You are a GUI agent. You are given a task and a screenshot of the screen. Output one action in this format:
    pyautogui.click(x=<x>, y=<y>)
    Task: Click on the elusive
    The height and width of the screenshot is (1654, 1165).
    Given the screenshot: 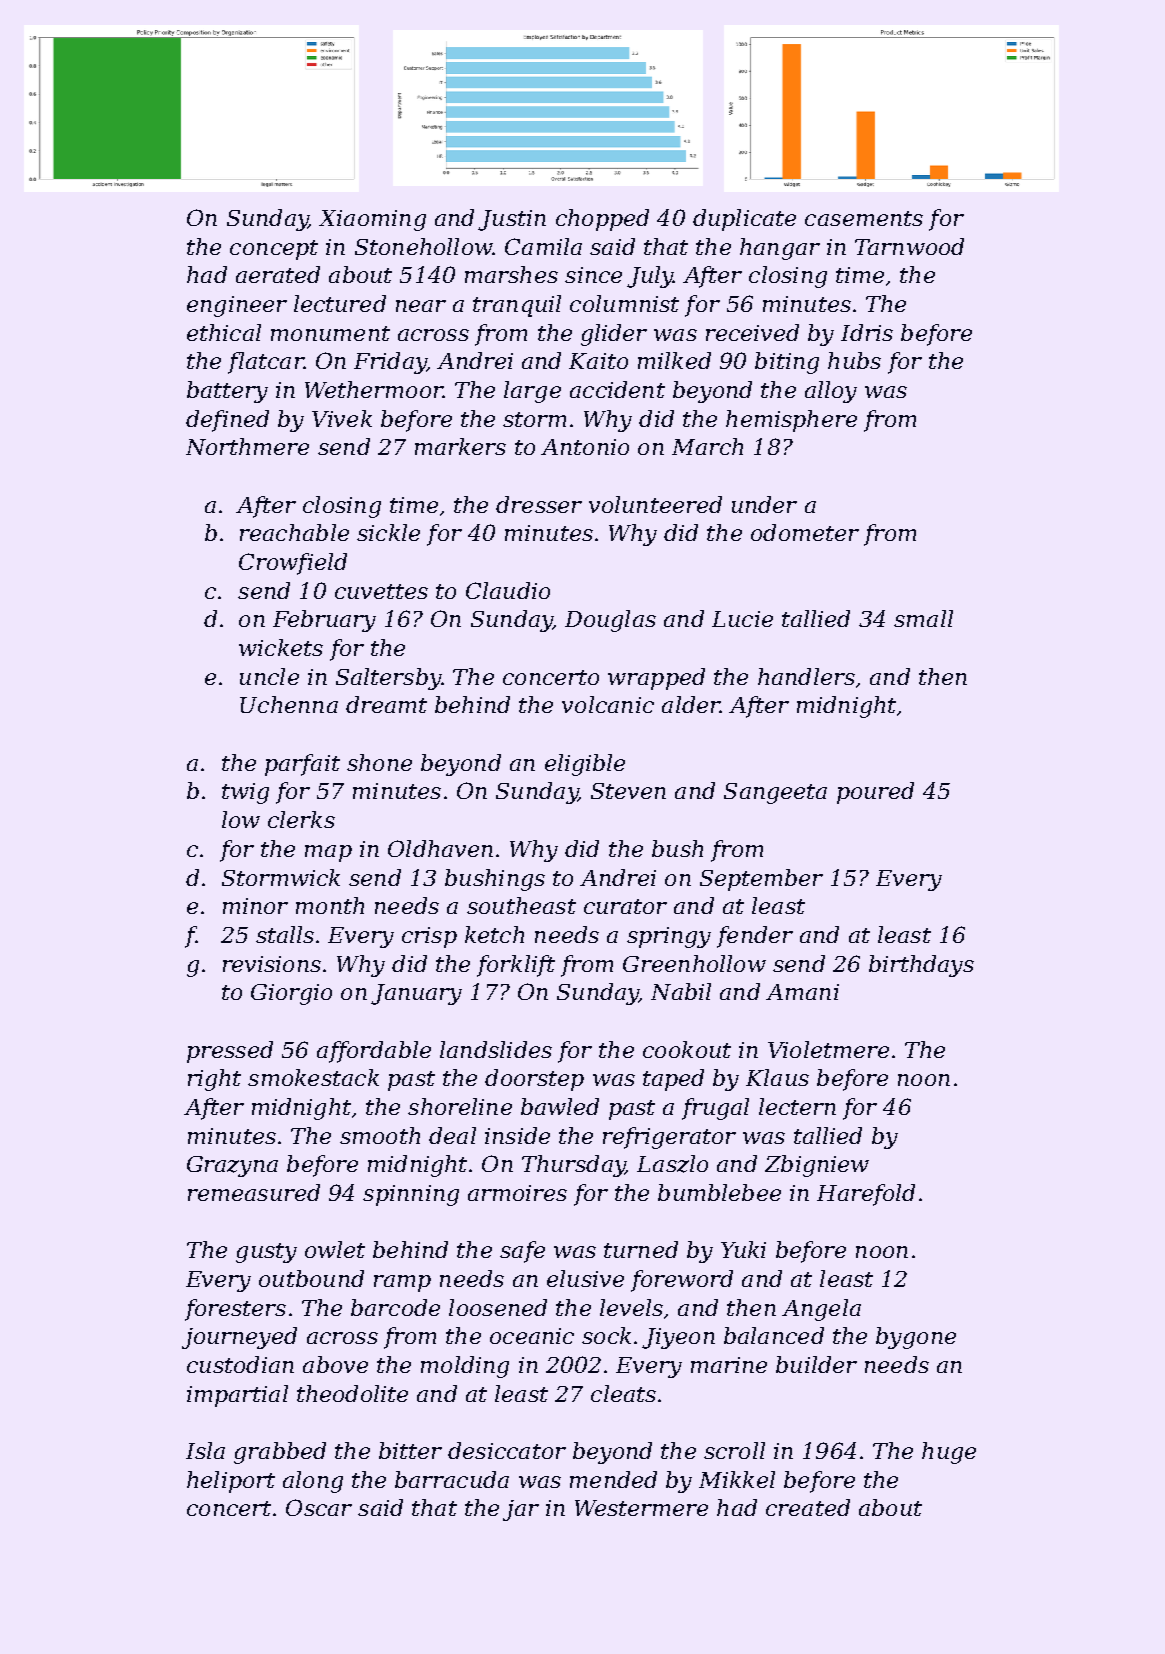 What is the action you would take?
    pyautogui.click(x=585, y=1278)
